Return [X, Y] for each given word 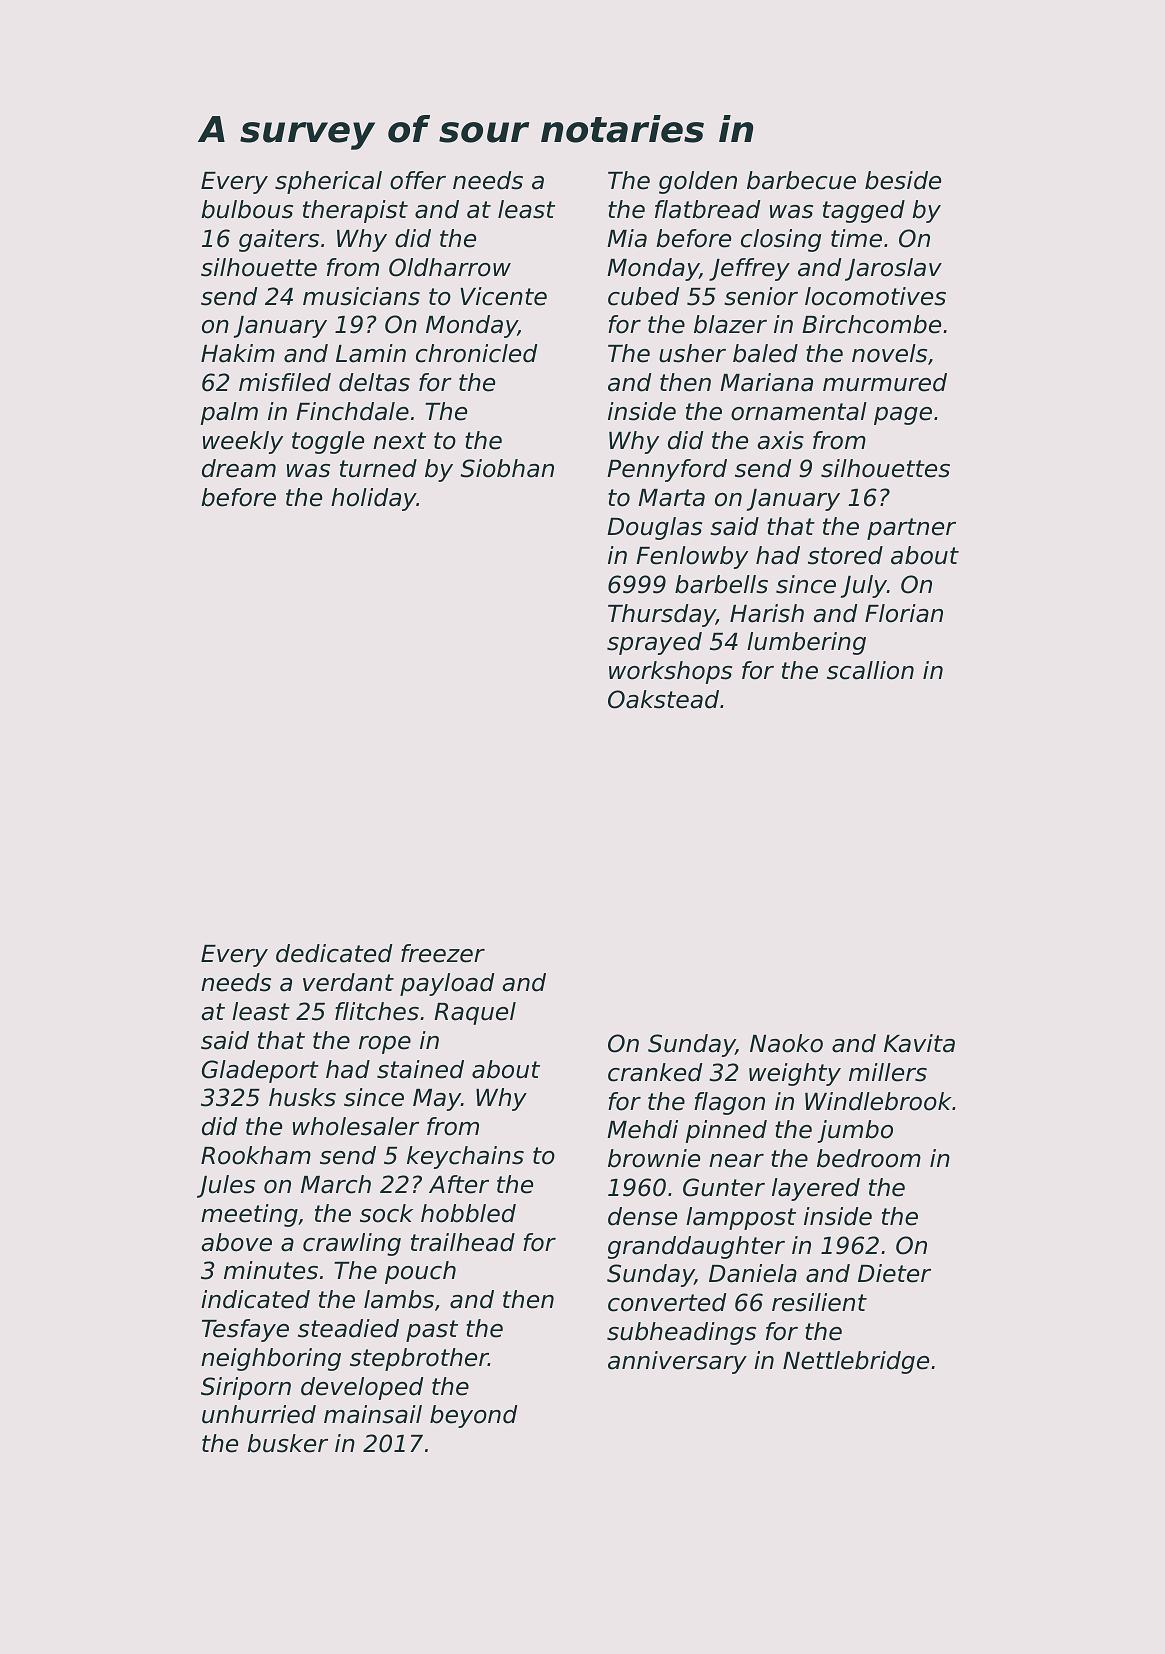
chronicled [476, 353]
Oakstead [663, 699]
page [903, 416]
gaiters [279, 240]
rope [385, 1045]
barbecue [801, 180]
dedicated [334, 953]
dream [239, 468]
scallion [870, 670]
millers [888, 1072]
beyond [473, 1416]
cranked [655, 1072]
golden [698, 182]
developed [362, 1388]
